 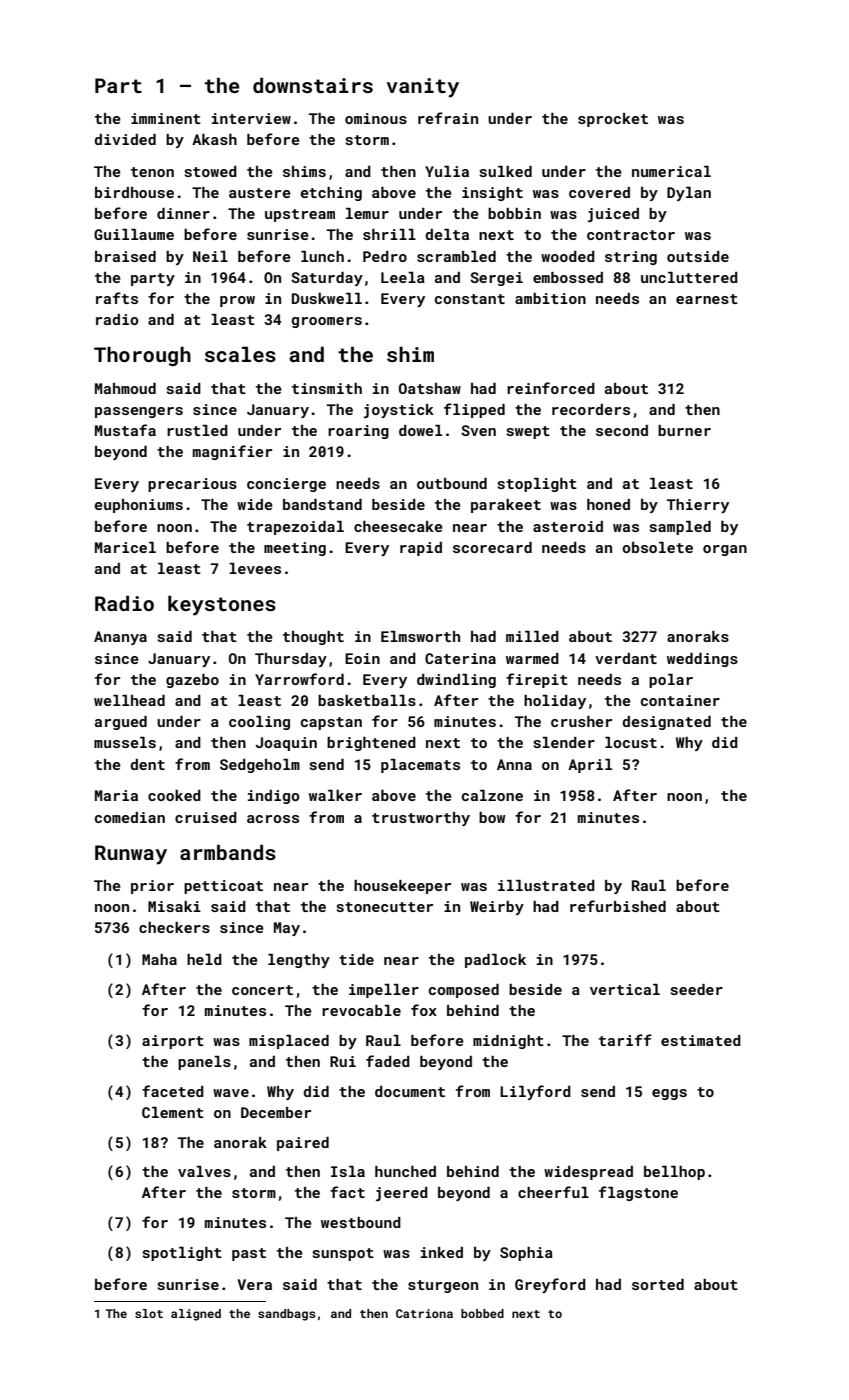 What do you see at coordinates (125, 388) in the screenshot?
I see `Mahmoud` at bounding box center [125, 388].
